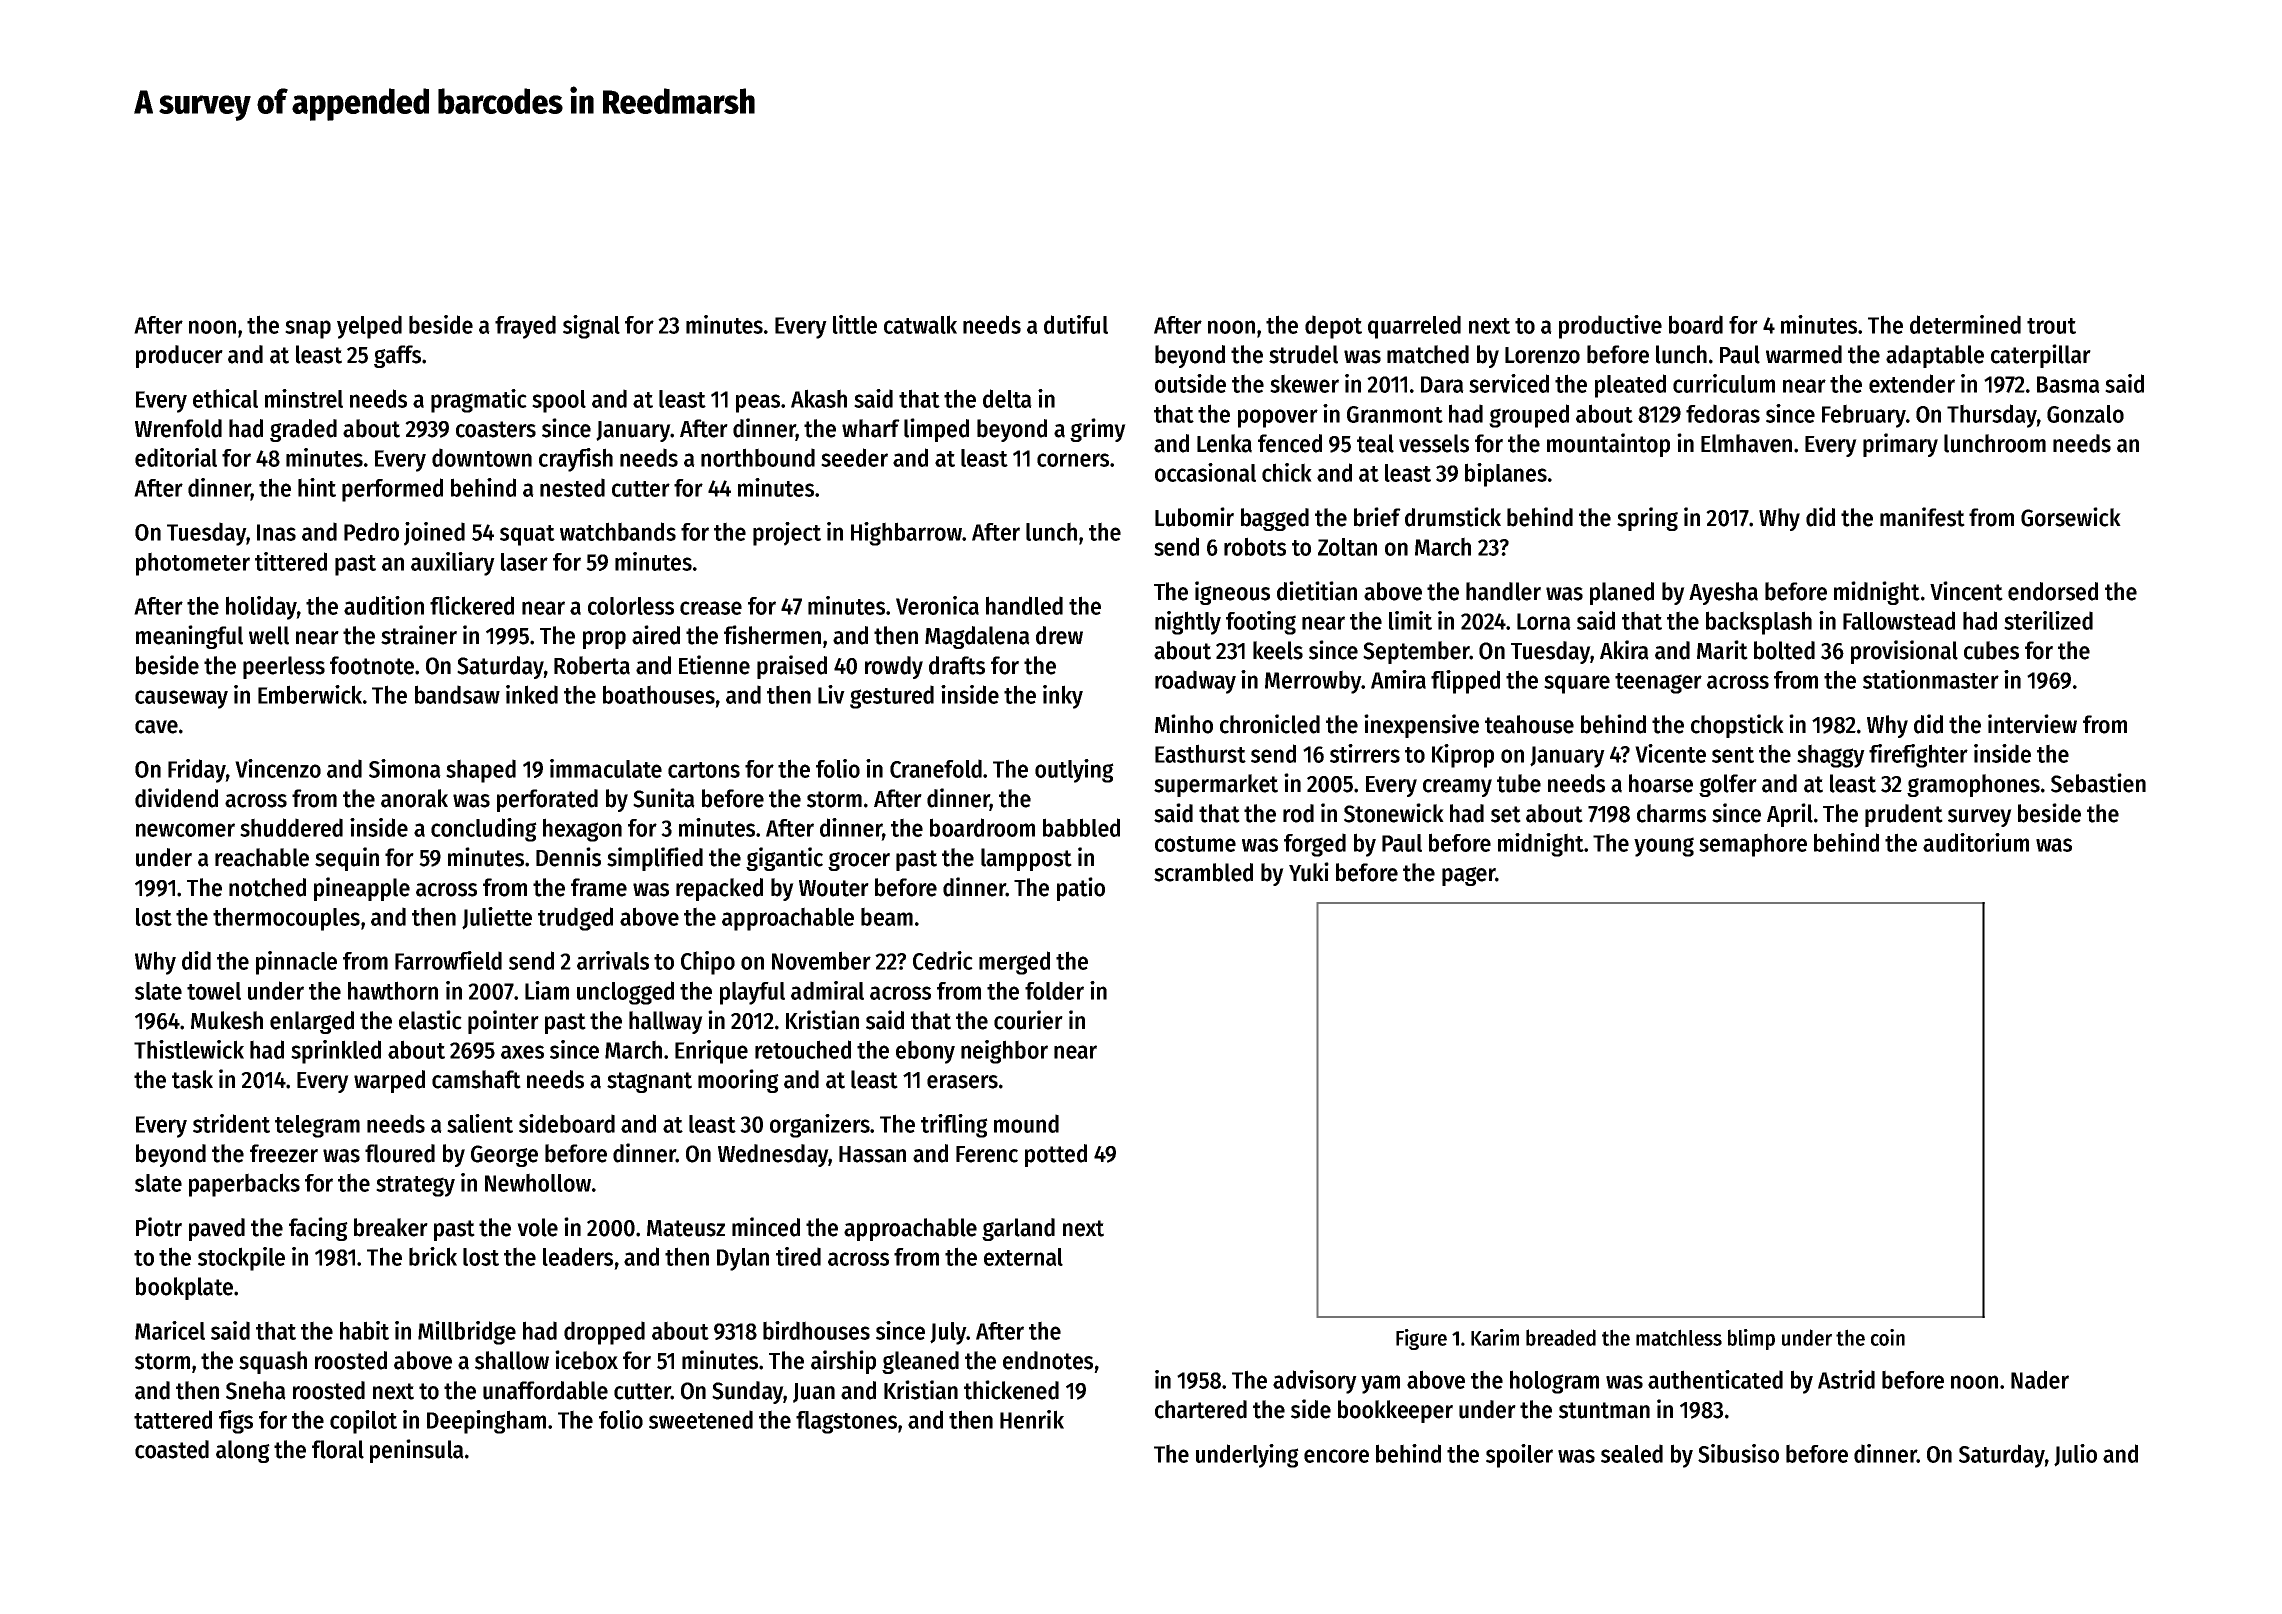 The height and width of the screenshot is (1614, 2282). Describe the element at coordinates (364, 1330) in the screenshot. I see `habit` at that location.
